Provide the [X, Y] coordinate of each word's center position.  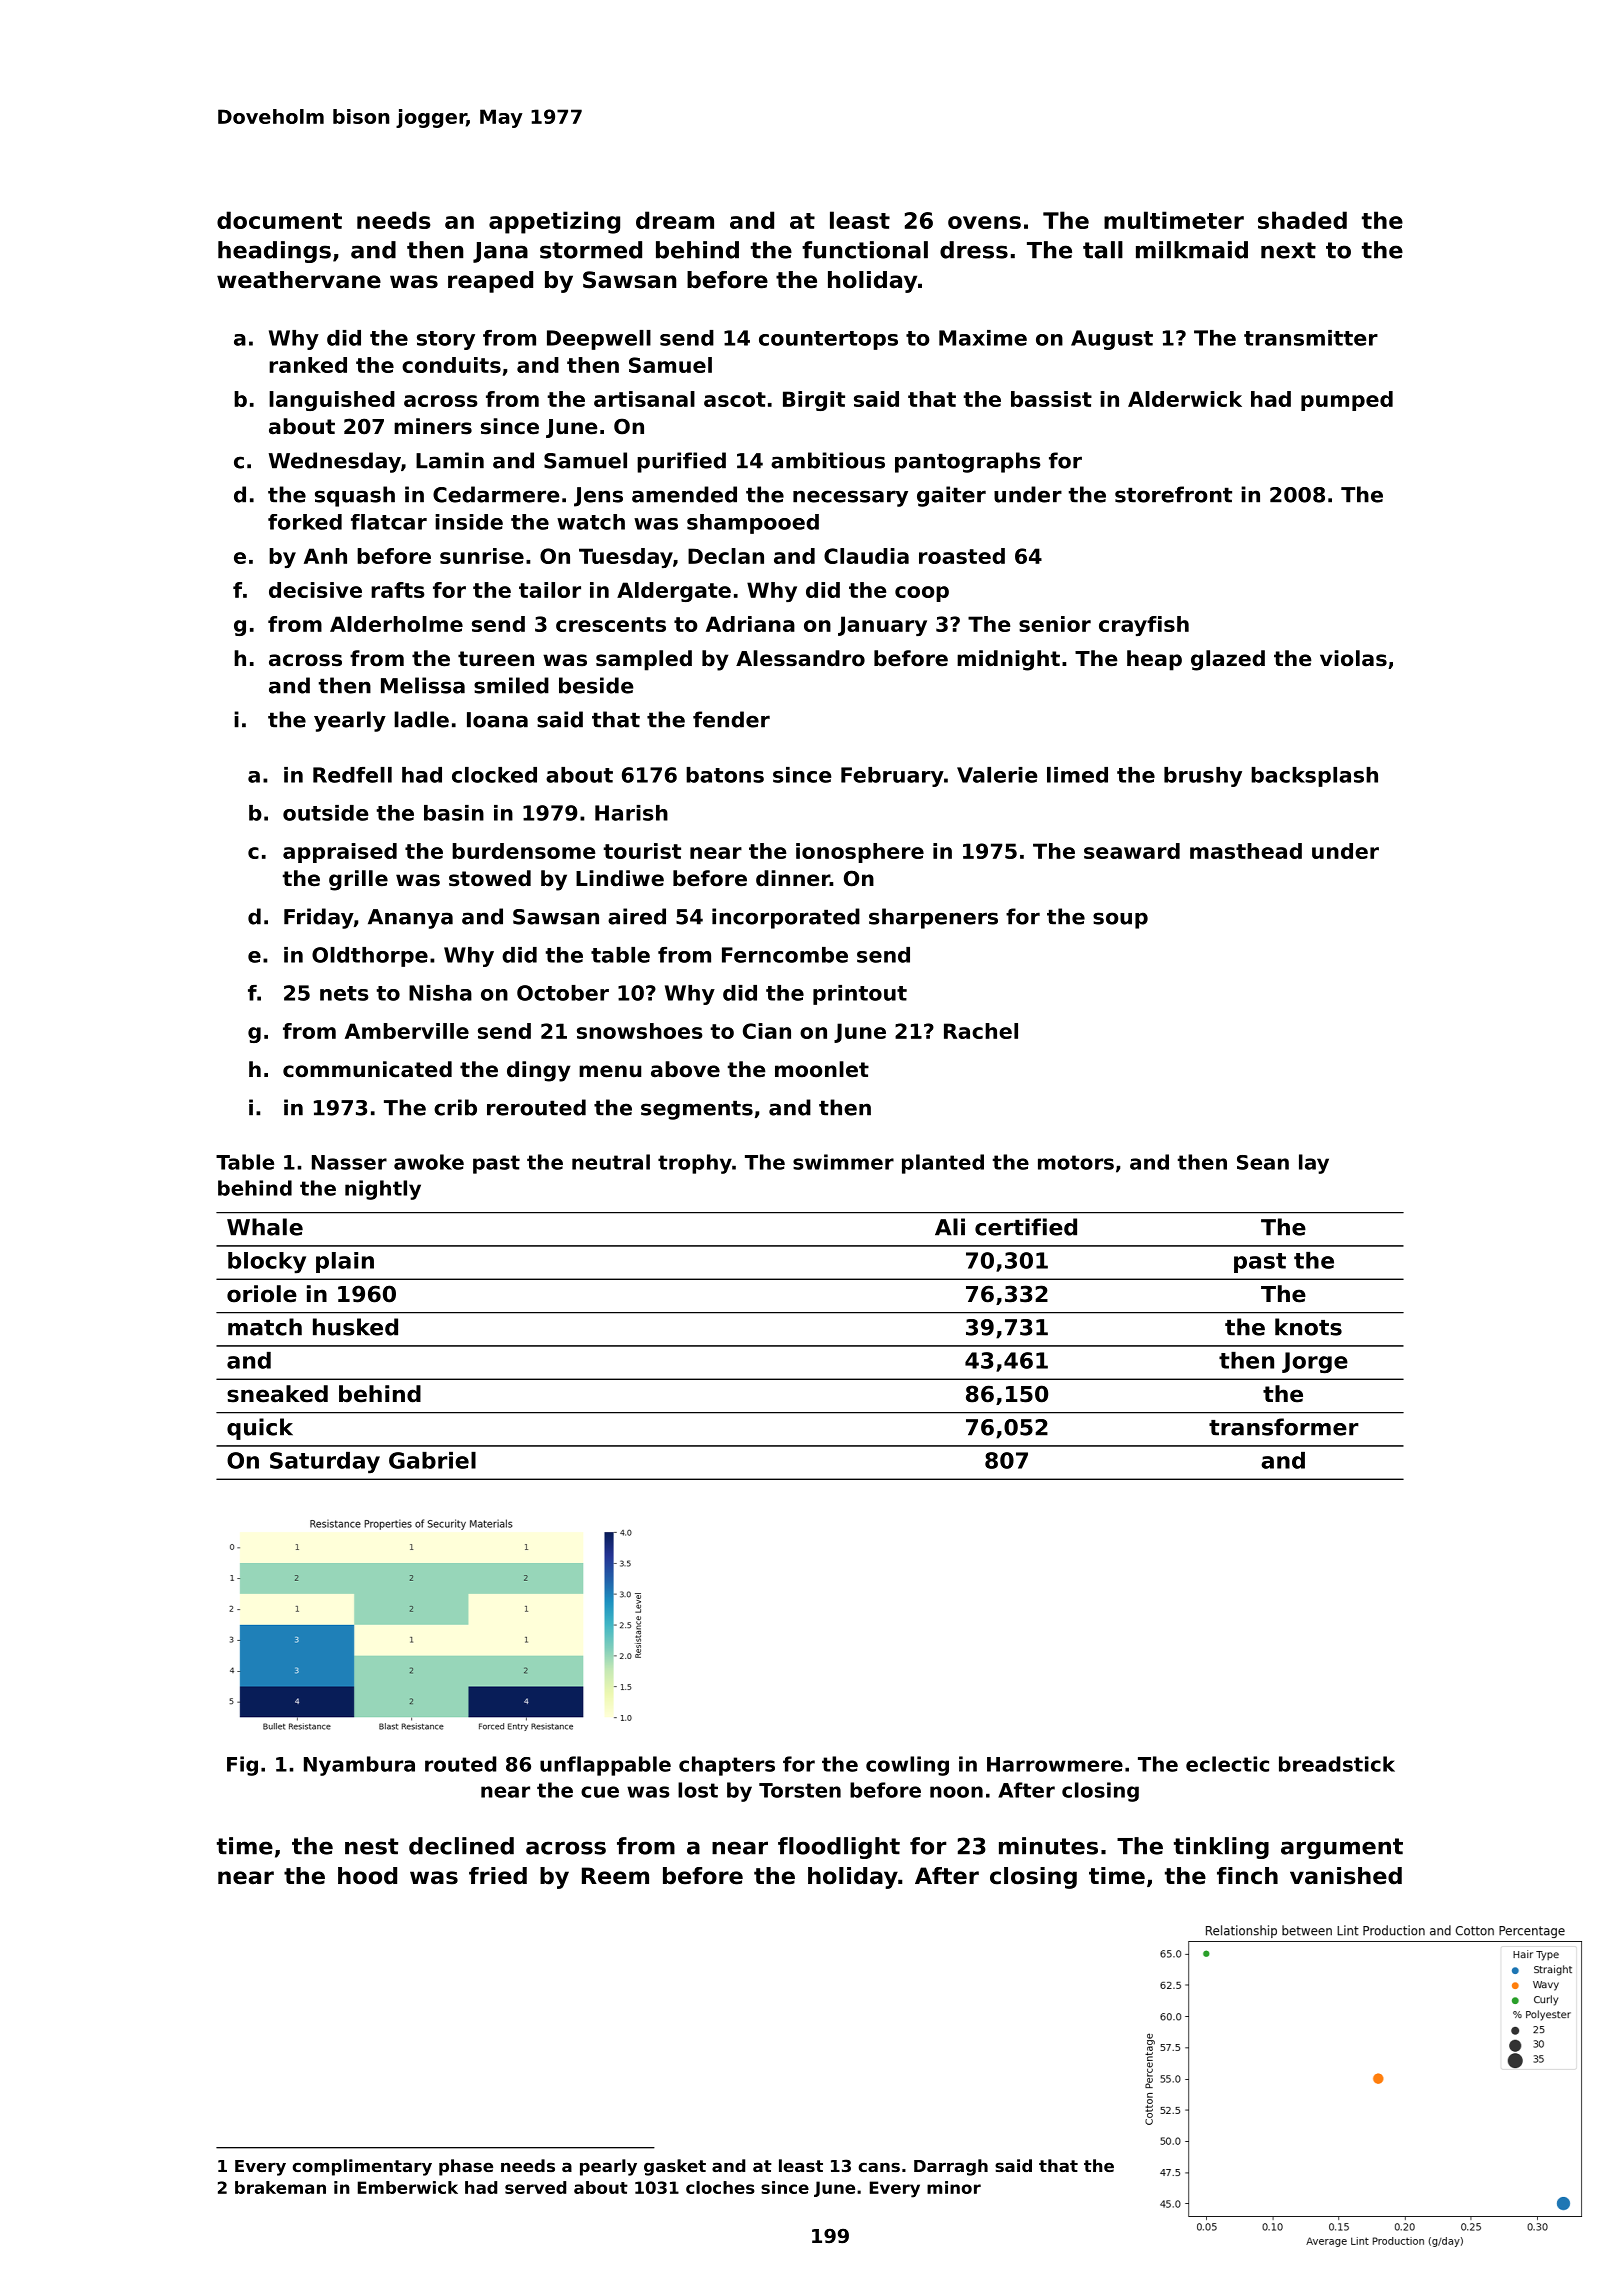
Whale [265, 1227]
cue [600, 1792]
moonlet [822, 1069]
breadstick [1337, 1764]
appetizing [554, 222]
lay [1314, 1164]
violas [1353, 658]
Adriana [750, 624]
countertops [828, 340]
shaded [1302, 220]
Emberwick [408, 2187]
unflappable [605, 1766]
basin [454, 813]
